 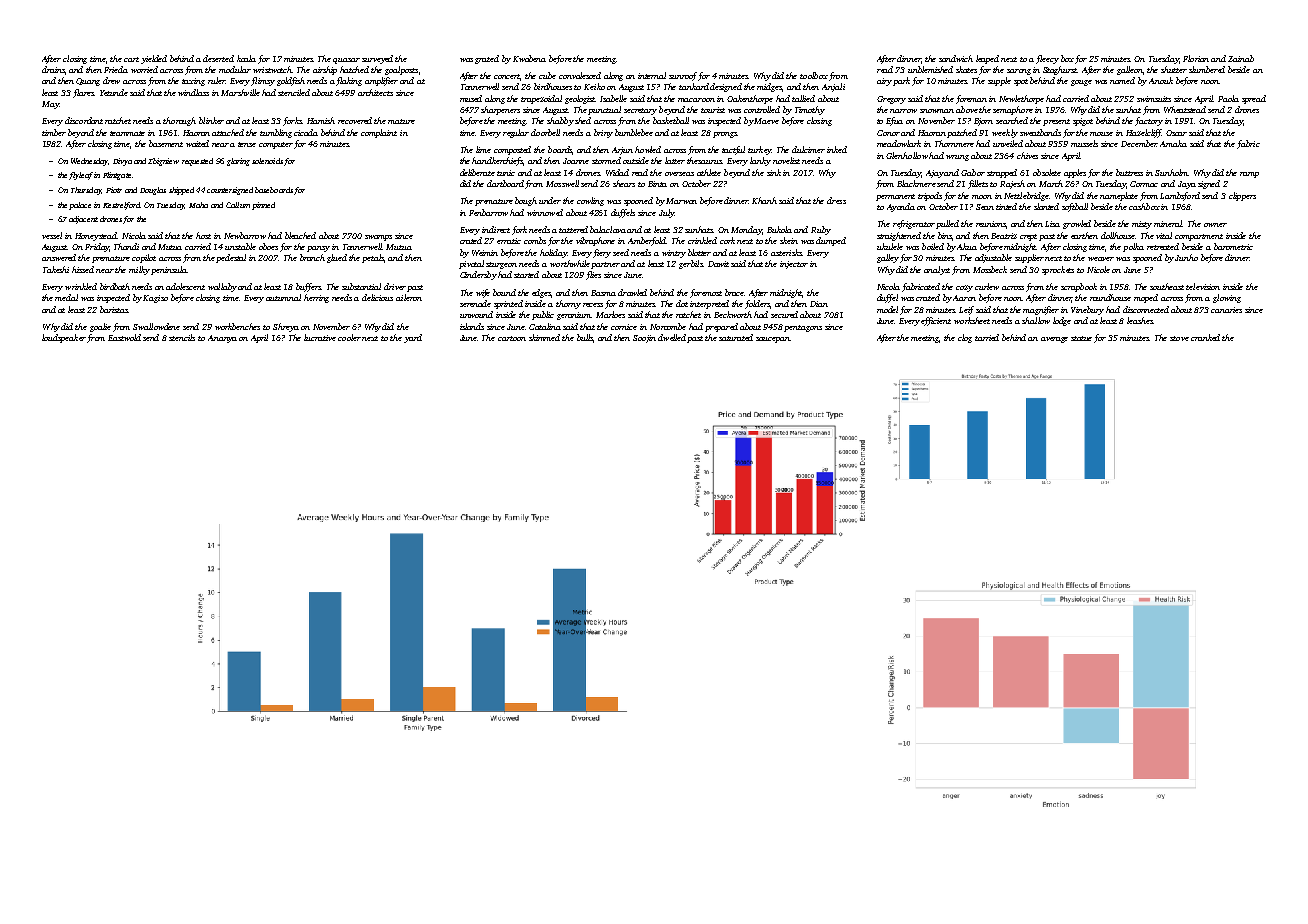 I want to click on cranked, so click(x=1205, y=337).
